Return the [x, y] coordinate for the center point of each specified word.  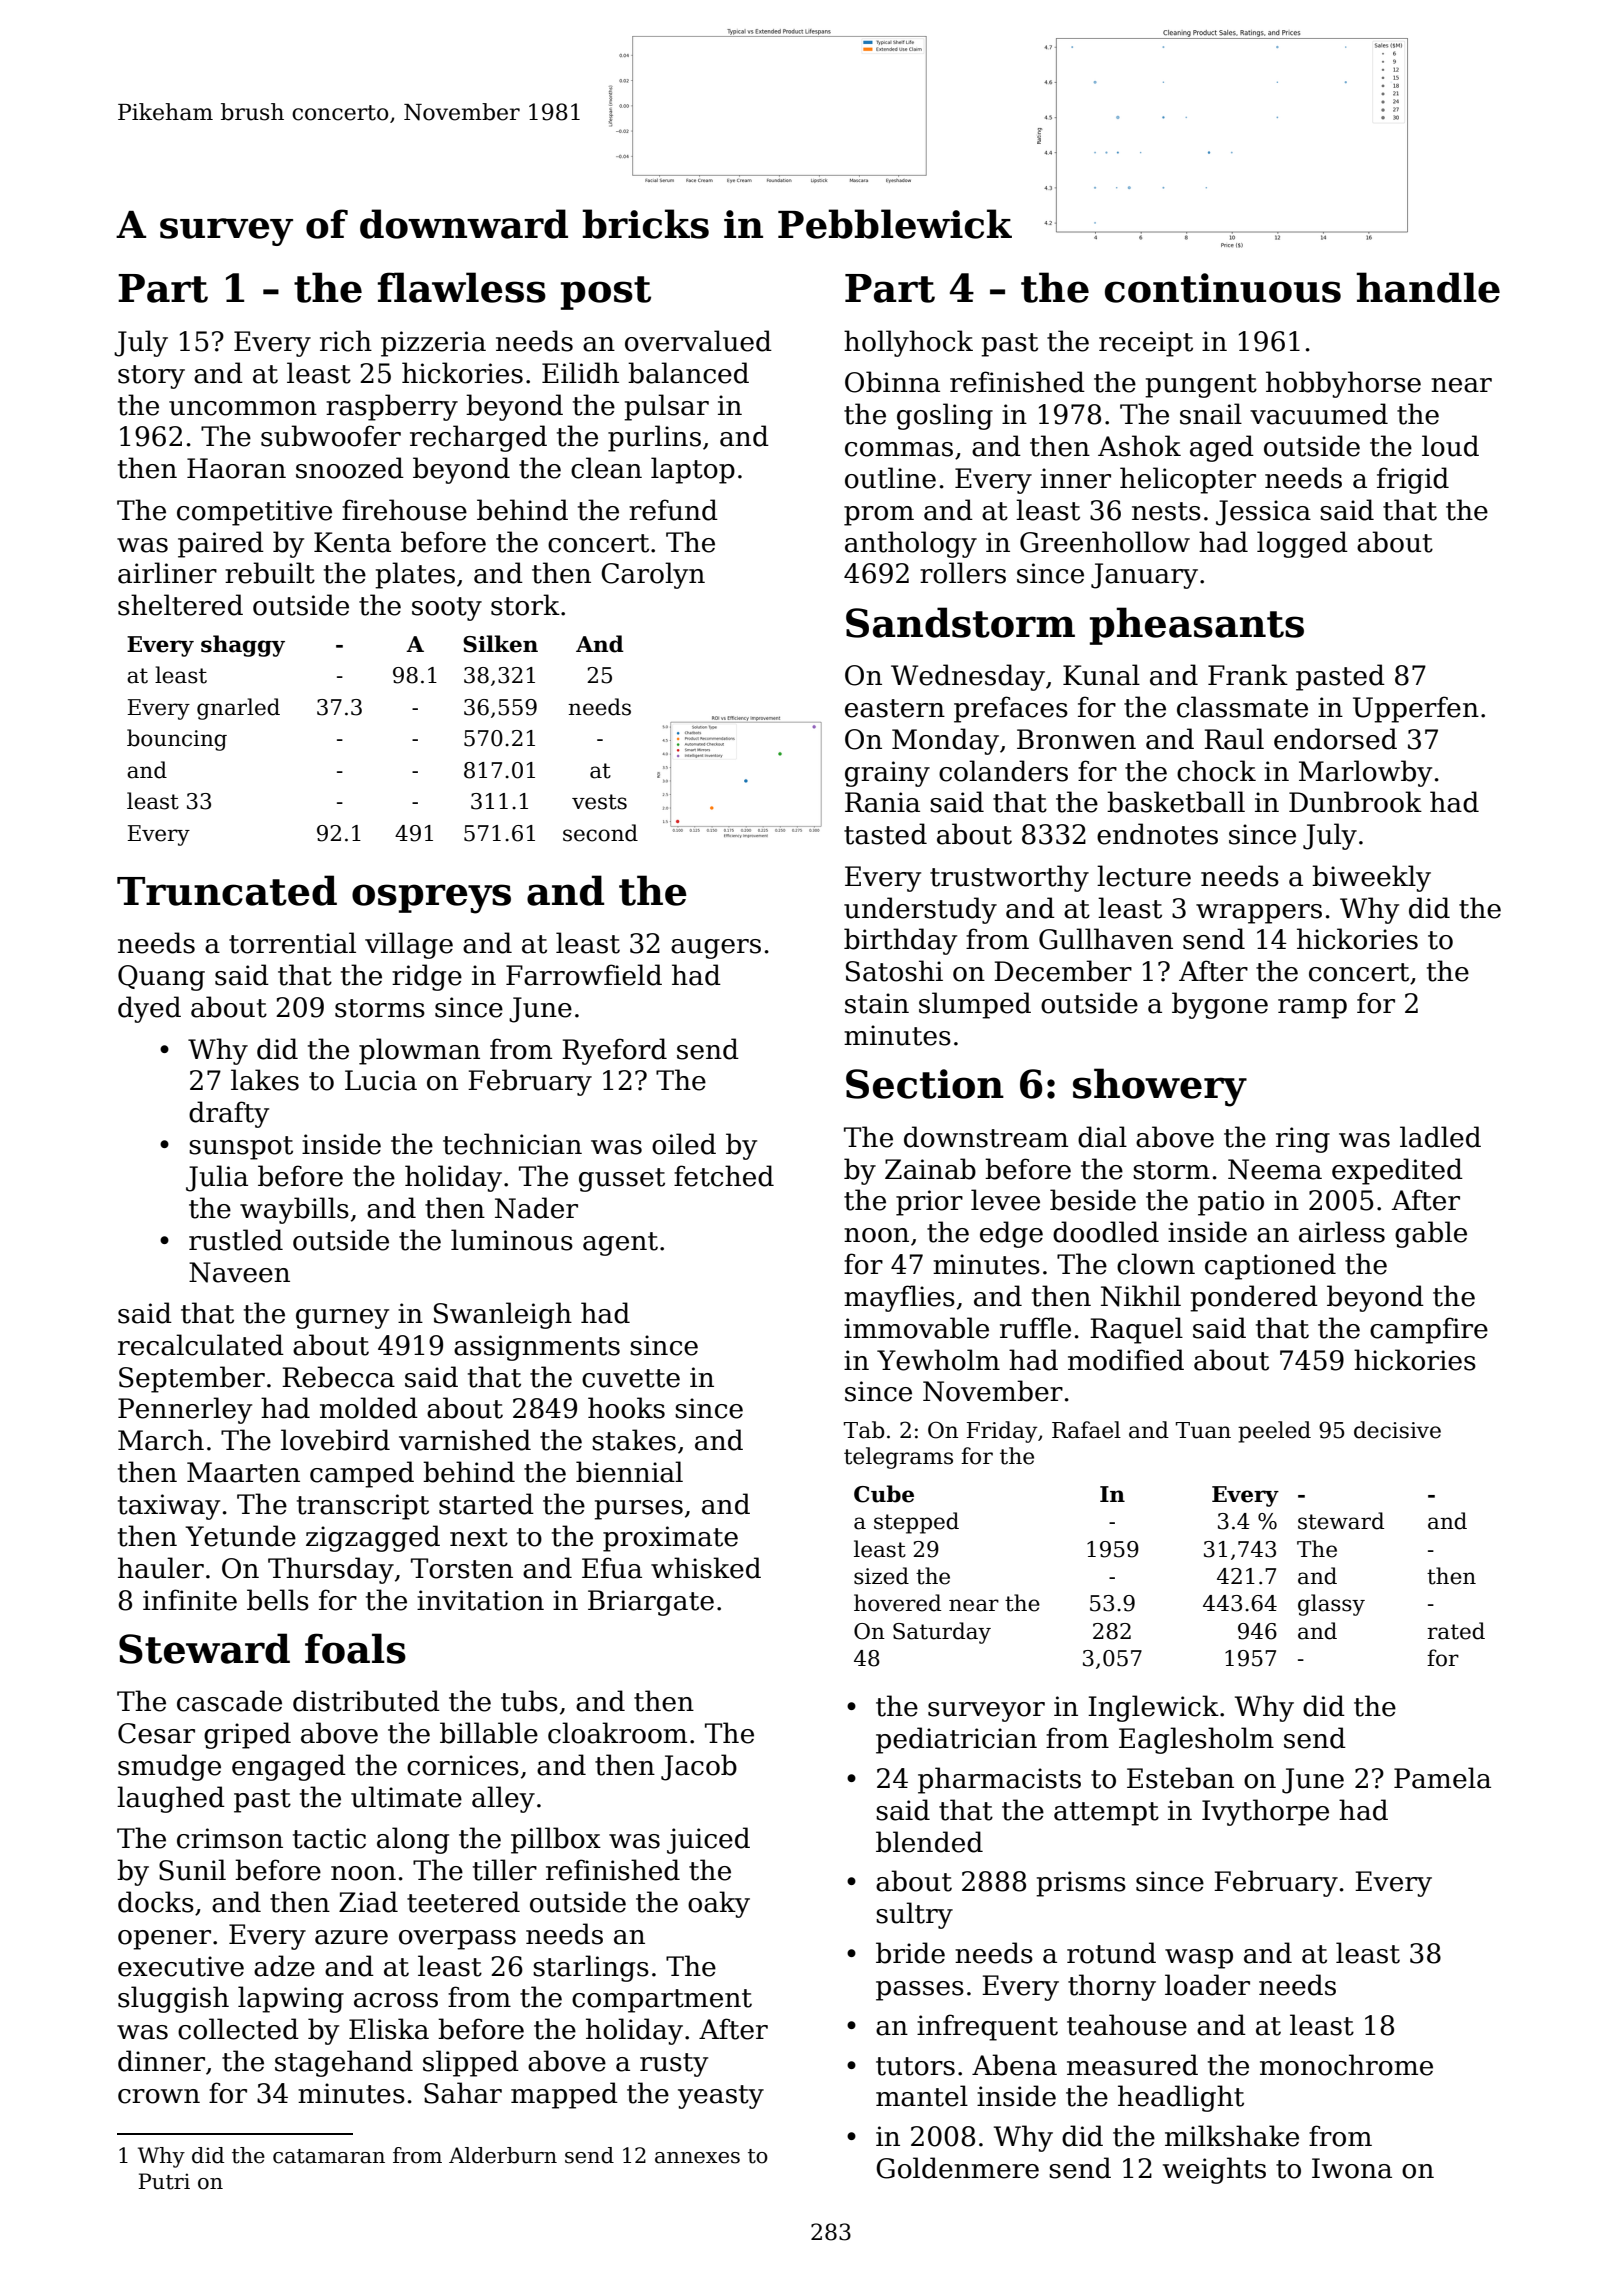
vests [599, 802]
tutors [915, 2066]
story [151, 377]
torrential [292, 943]
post [606, 293]
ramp [1312, 1009]
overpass [457, 1940]
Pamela [1442, 1778]
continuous [1223, 288]
